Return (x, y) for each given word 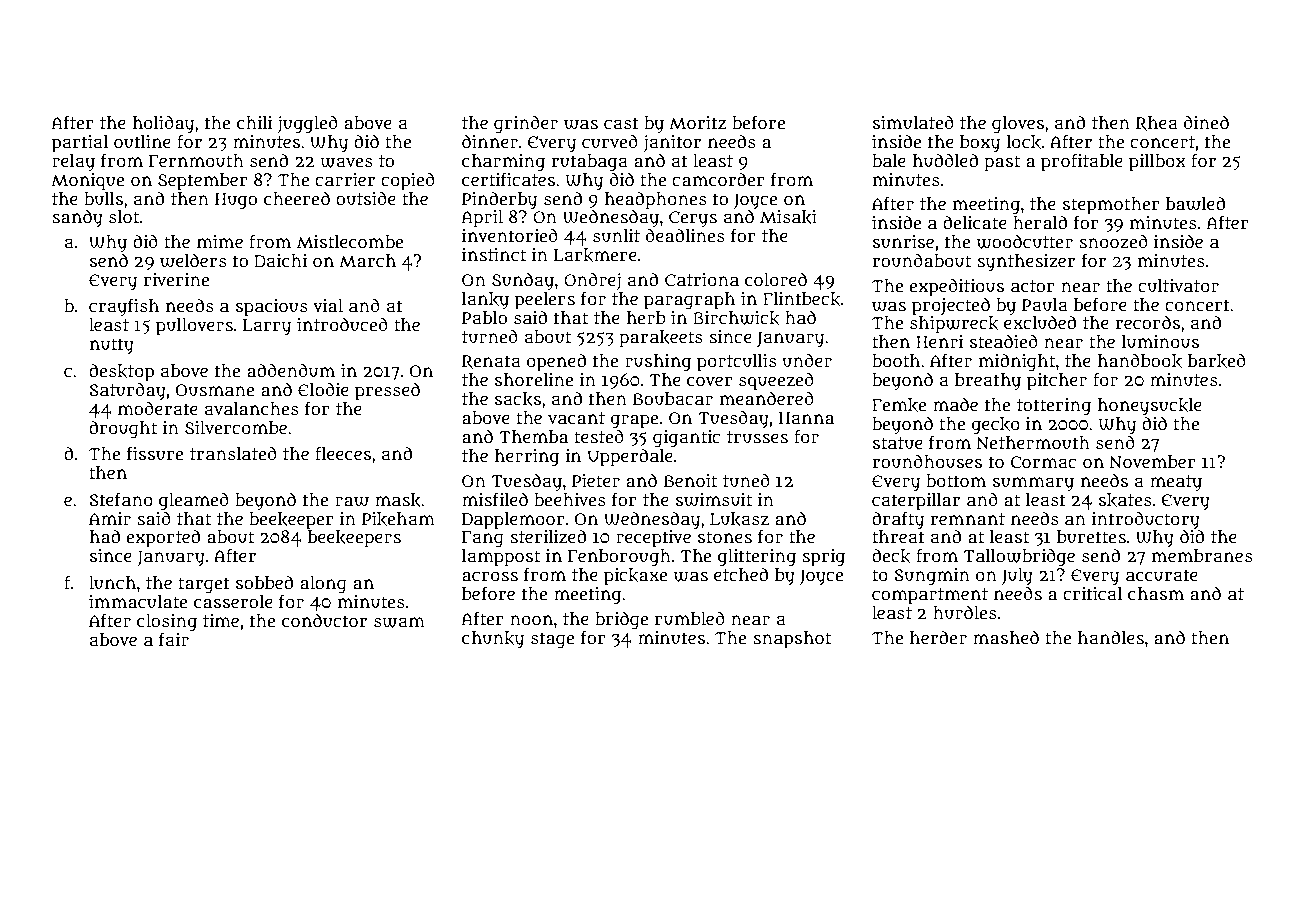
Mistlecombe (350, 242)
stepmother (1111, 206)
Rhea (1157, 123)
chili (254, 122)
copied (408, 181)
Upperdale (630, 457)
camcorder (718, 179)
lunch (112, 583)
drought (123, 429)
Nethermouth (1033, 443)
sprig (823, 558)
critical (1092, 594)
